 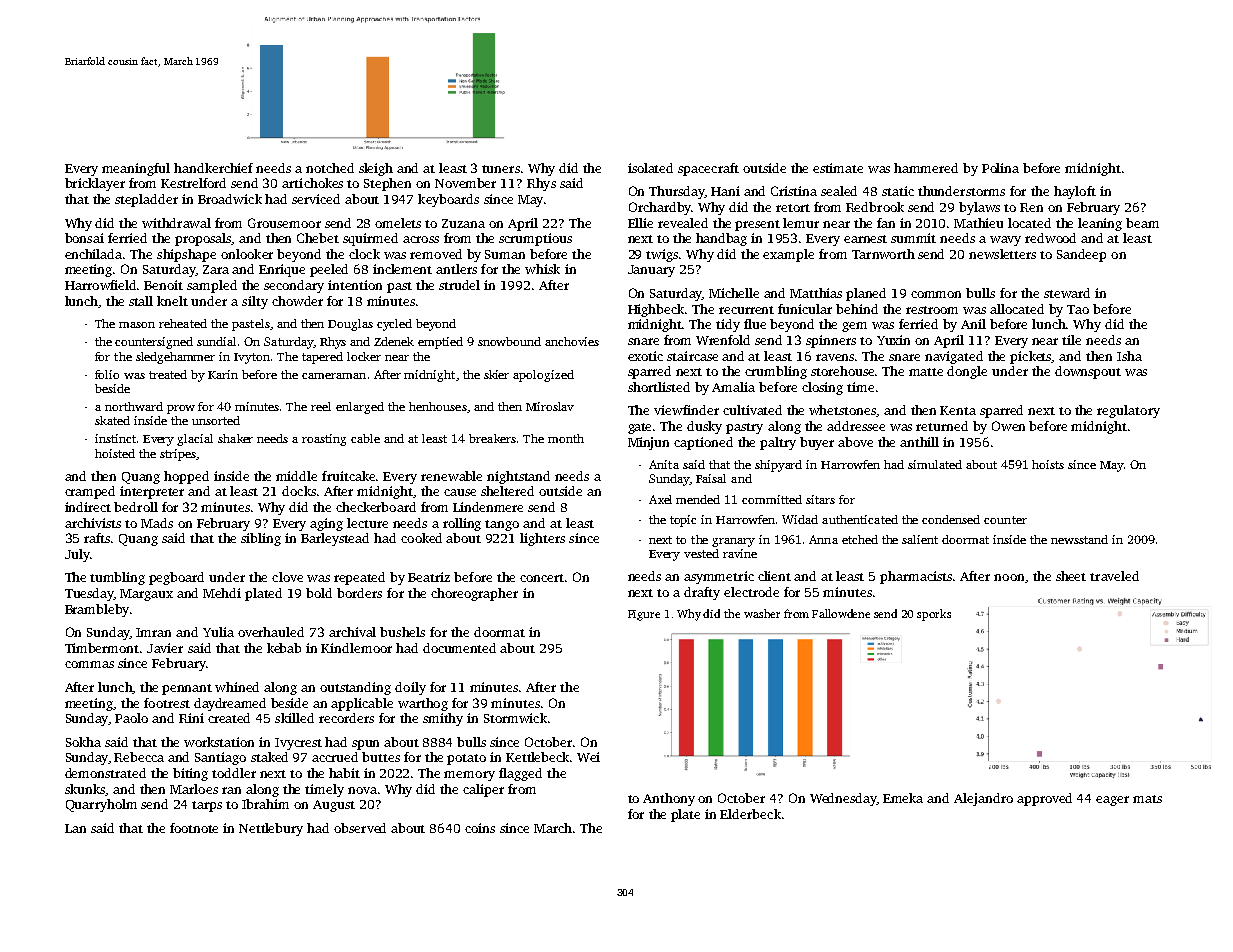 What do you see at coordinates (1000, 168) in the screenshot?
I see `Polina` at bounding box center [1000, 168].
